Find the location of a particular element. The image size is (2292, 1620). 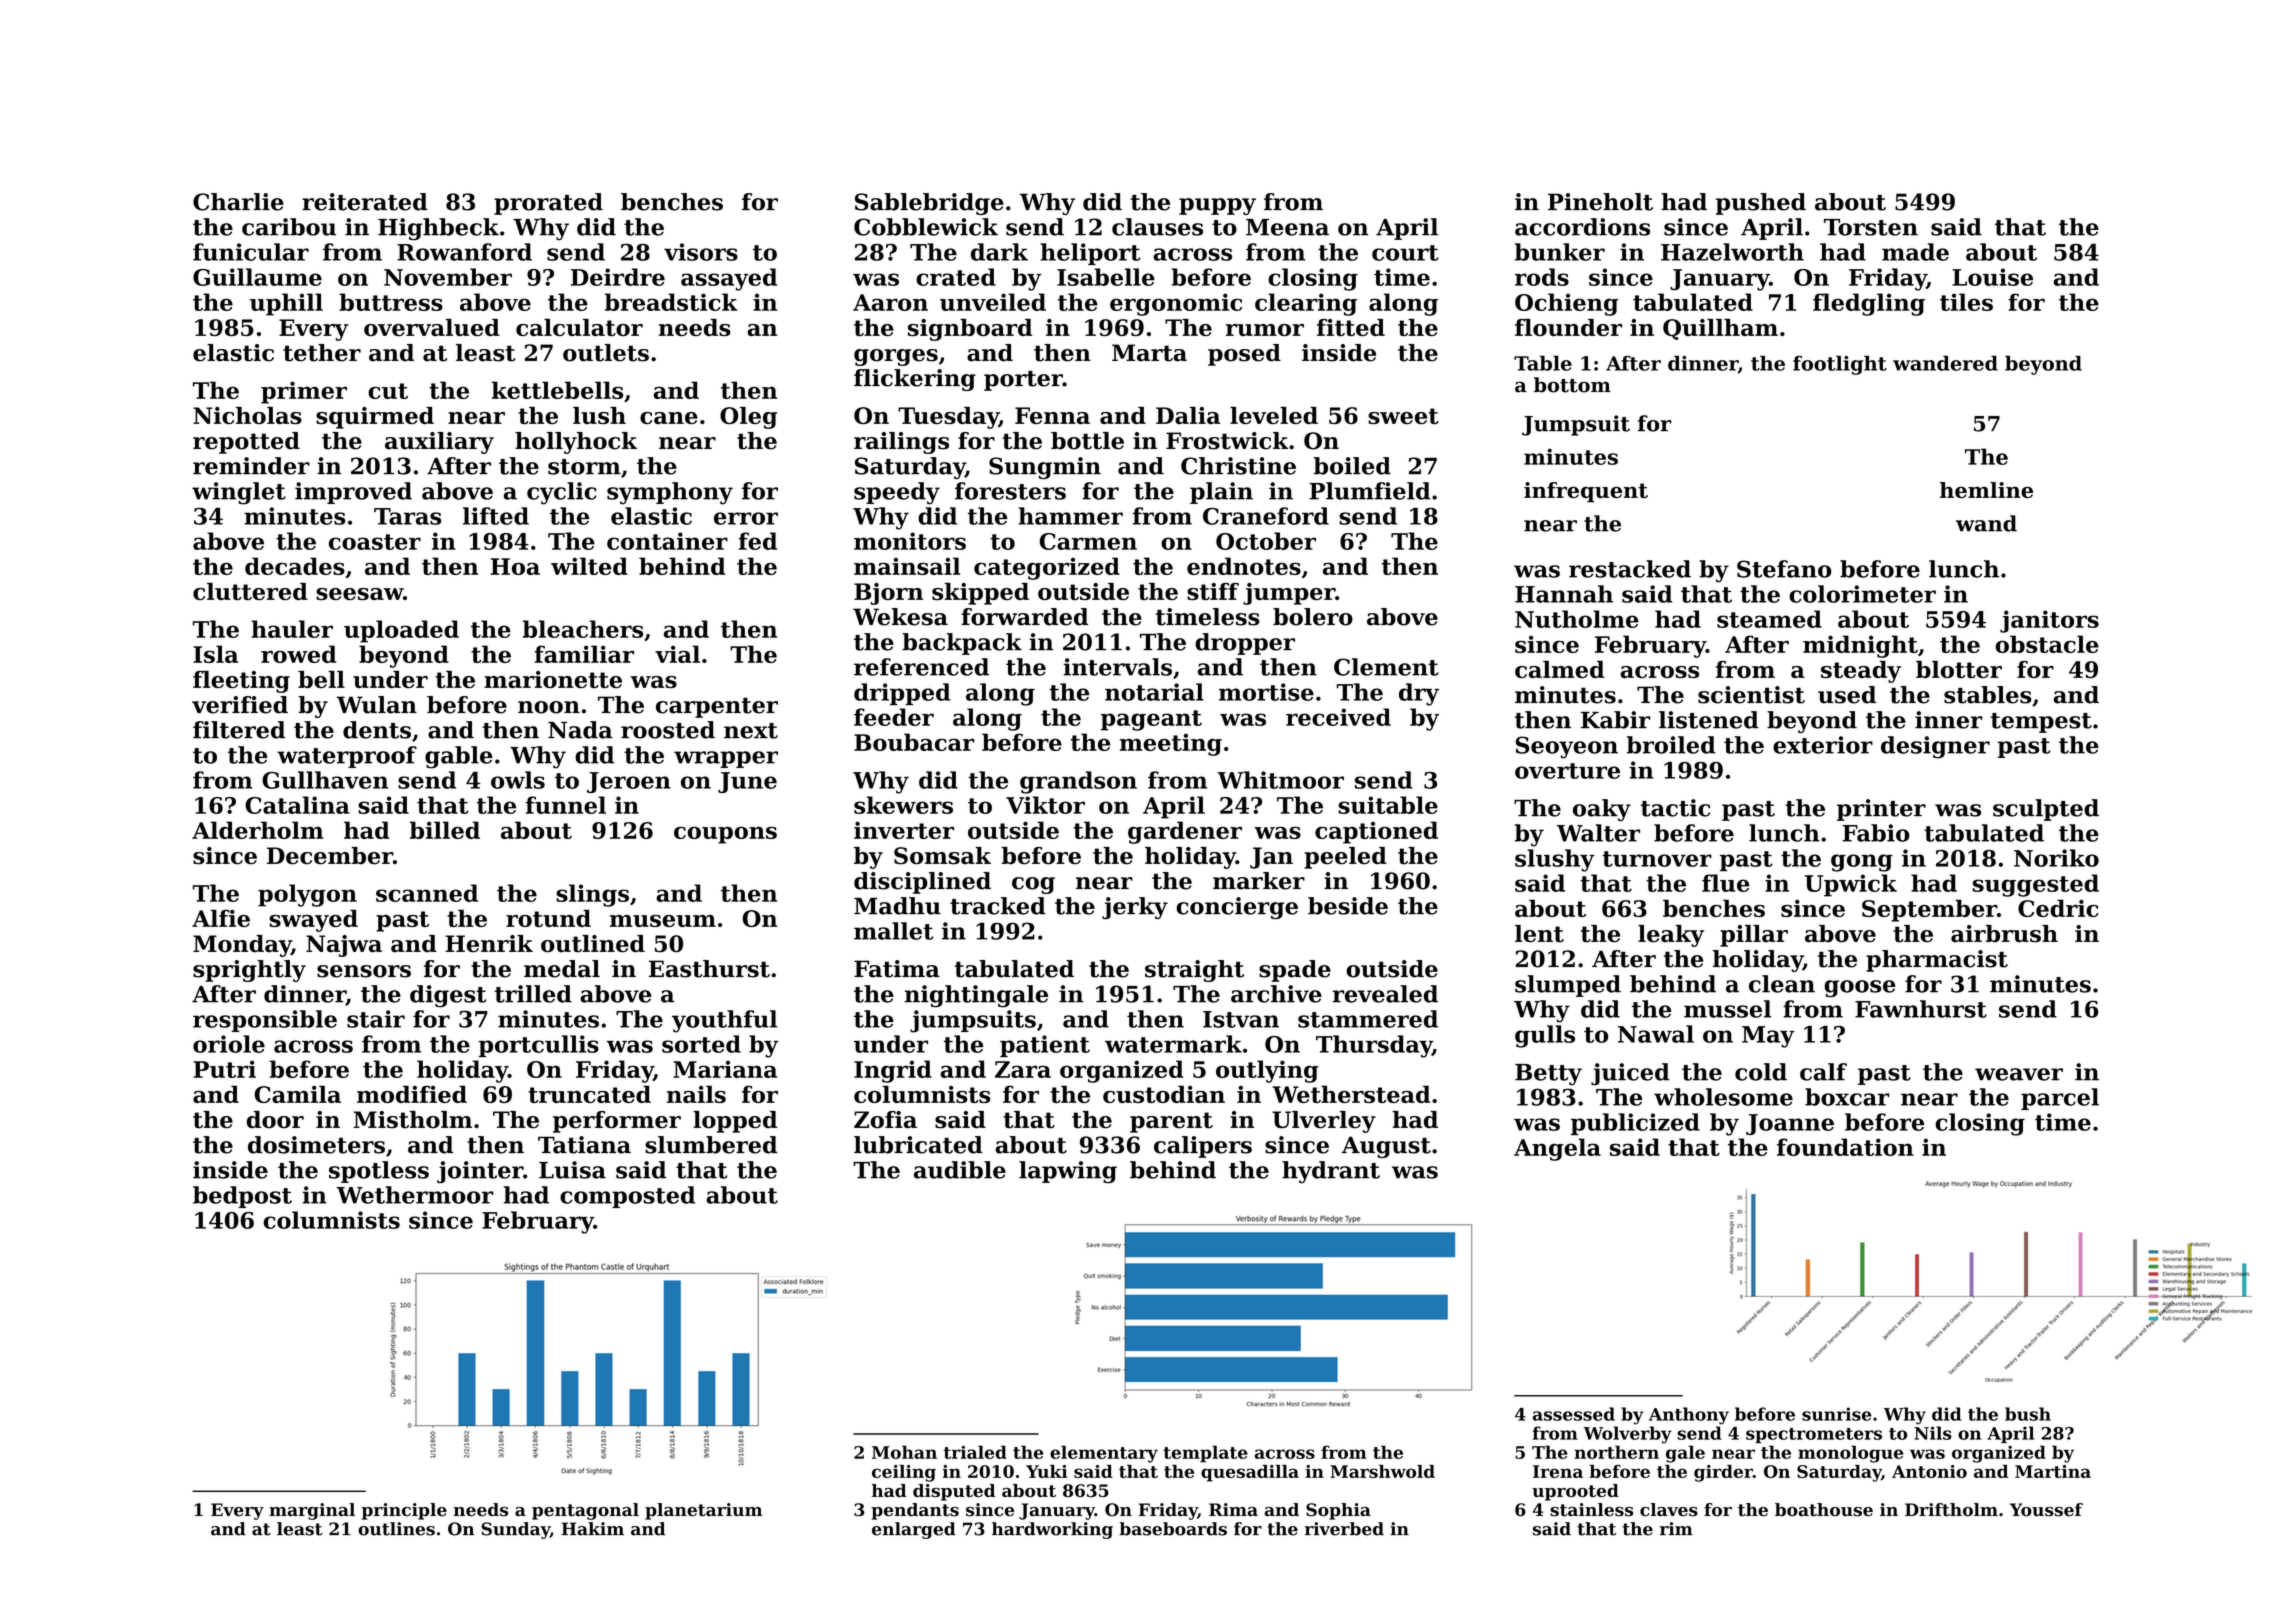

improved is located at coordinates (353, 493).
